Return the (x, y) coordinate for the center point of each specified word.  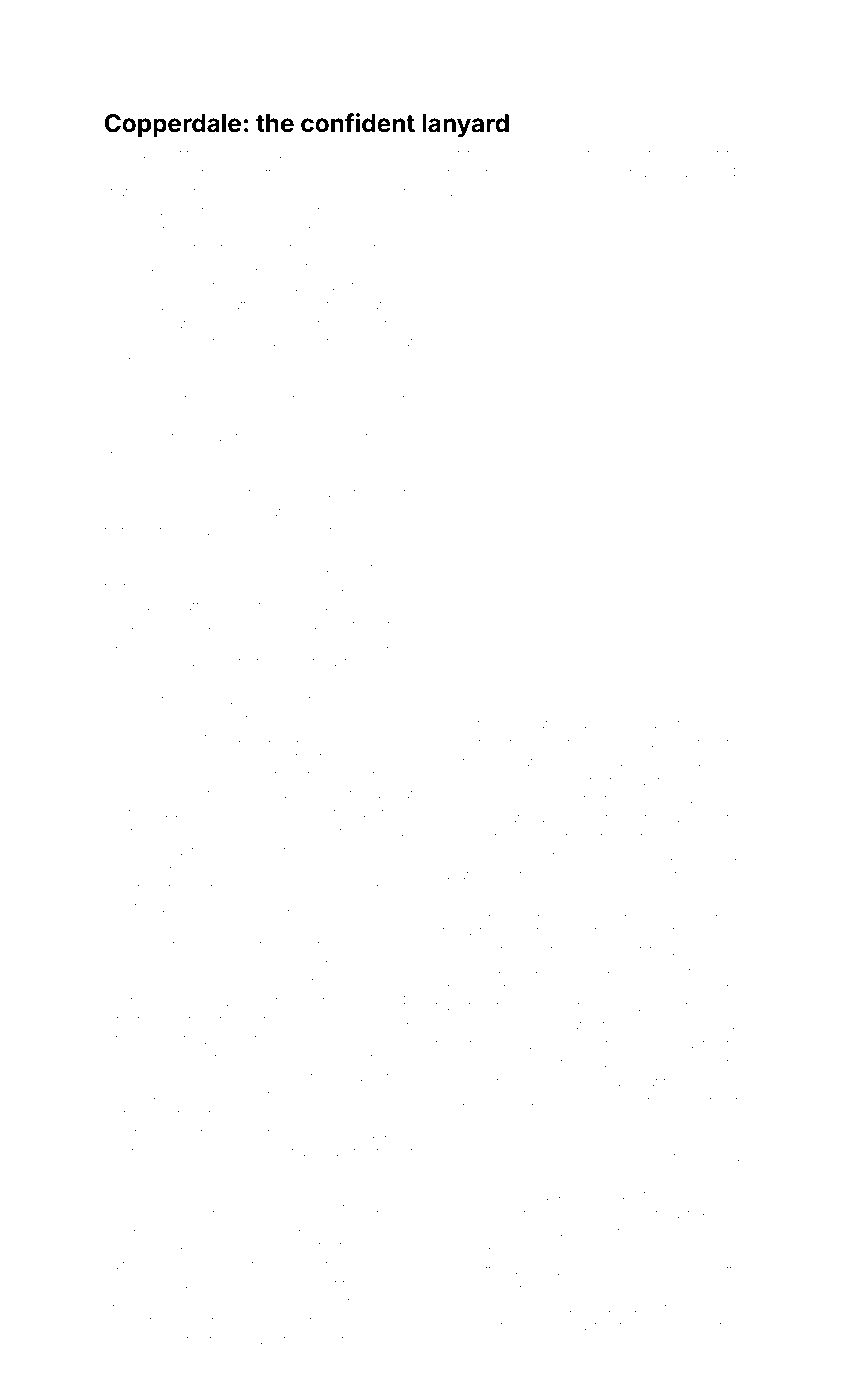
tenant (395, 1152)
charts (596, 818)
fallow (396, 644)
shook (453, 950)
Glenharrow (203, 625)
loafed (170, 870)
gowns (376, 401)
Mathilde (190, 324)
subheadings (273, 1247)
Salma (657, 743)
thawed (651, 173)
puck (586, 1290)
